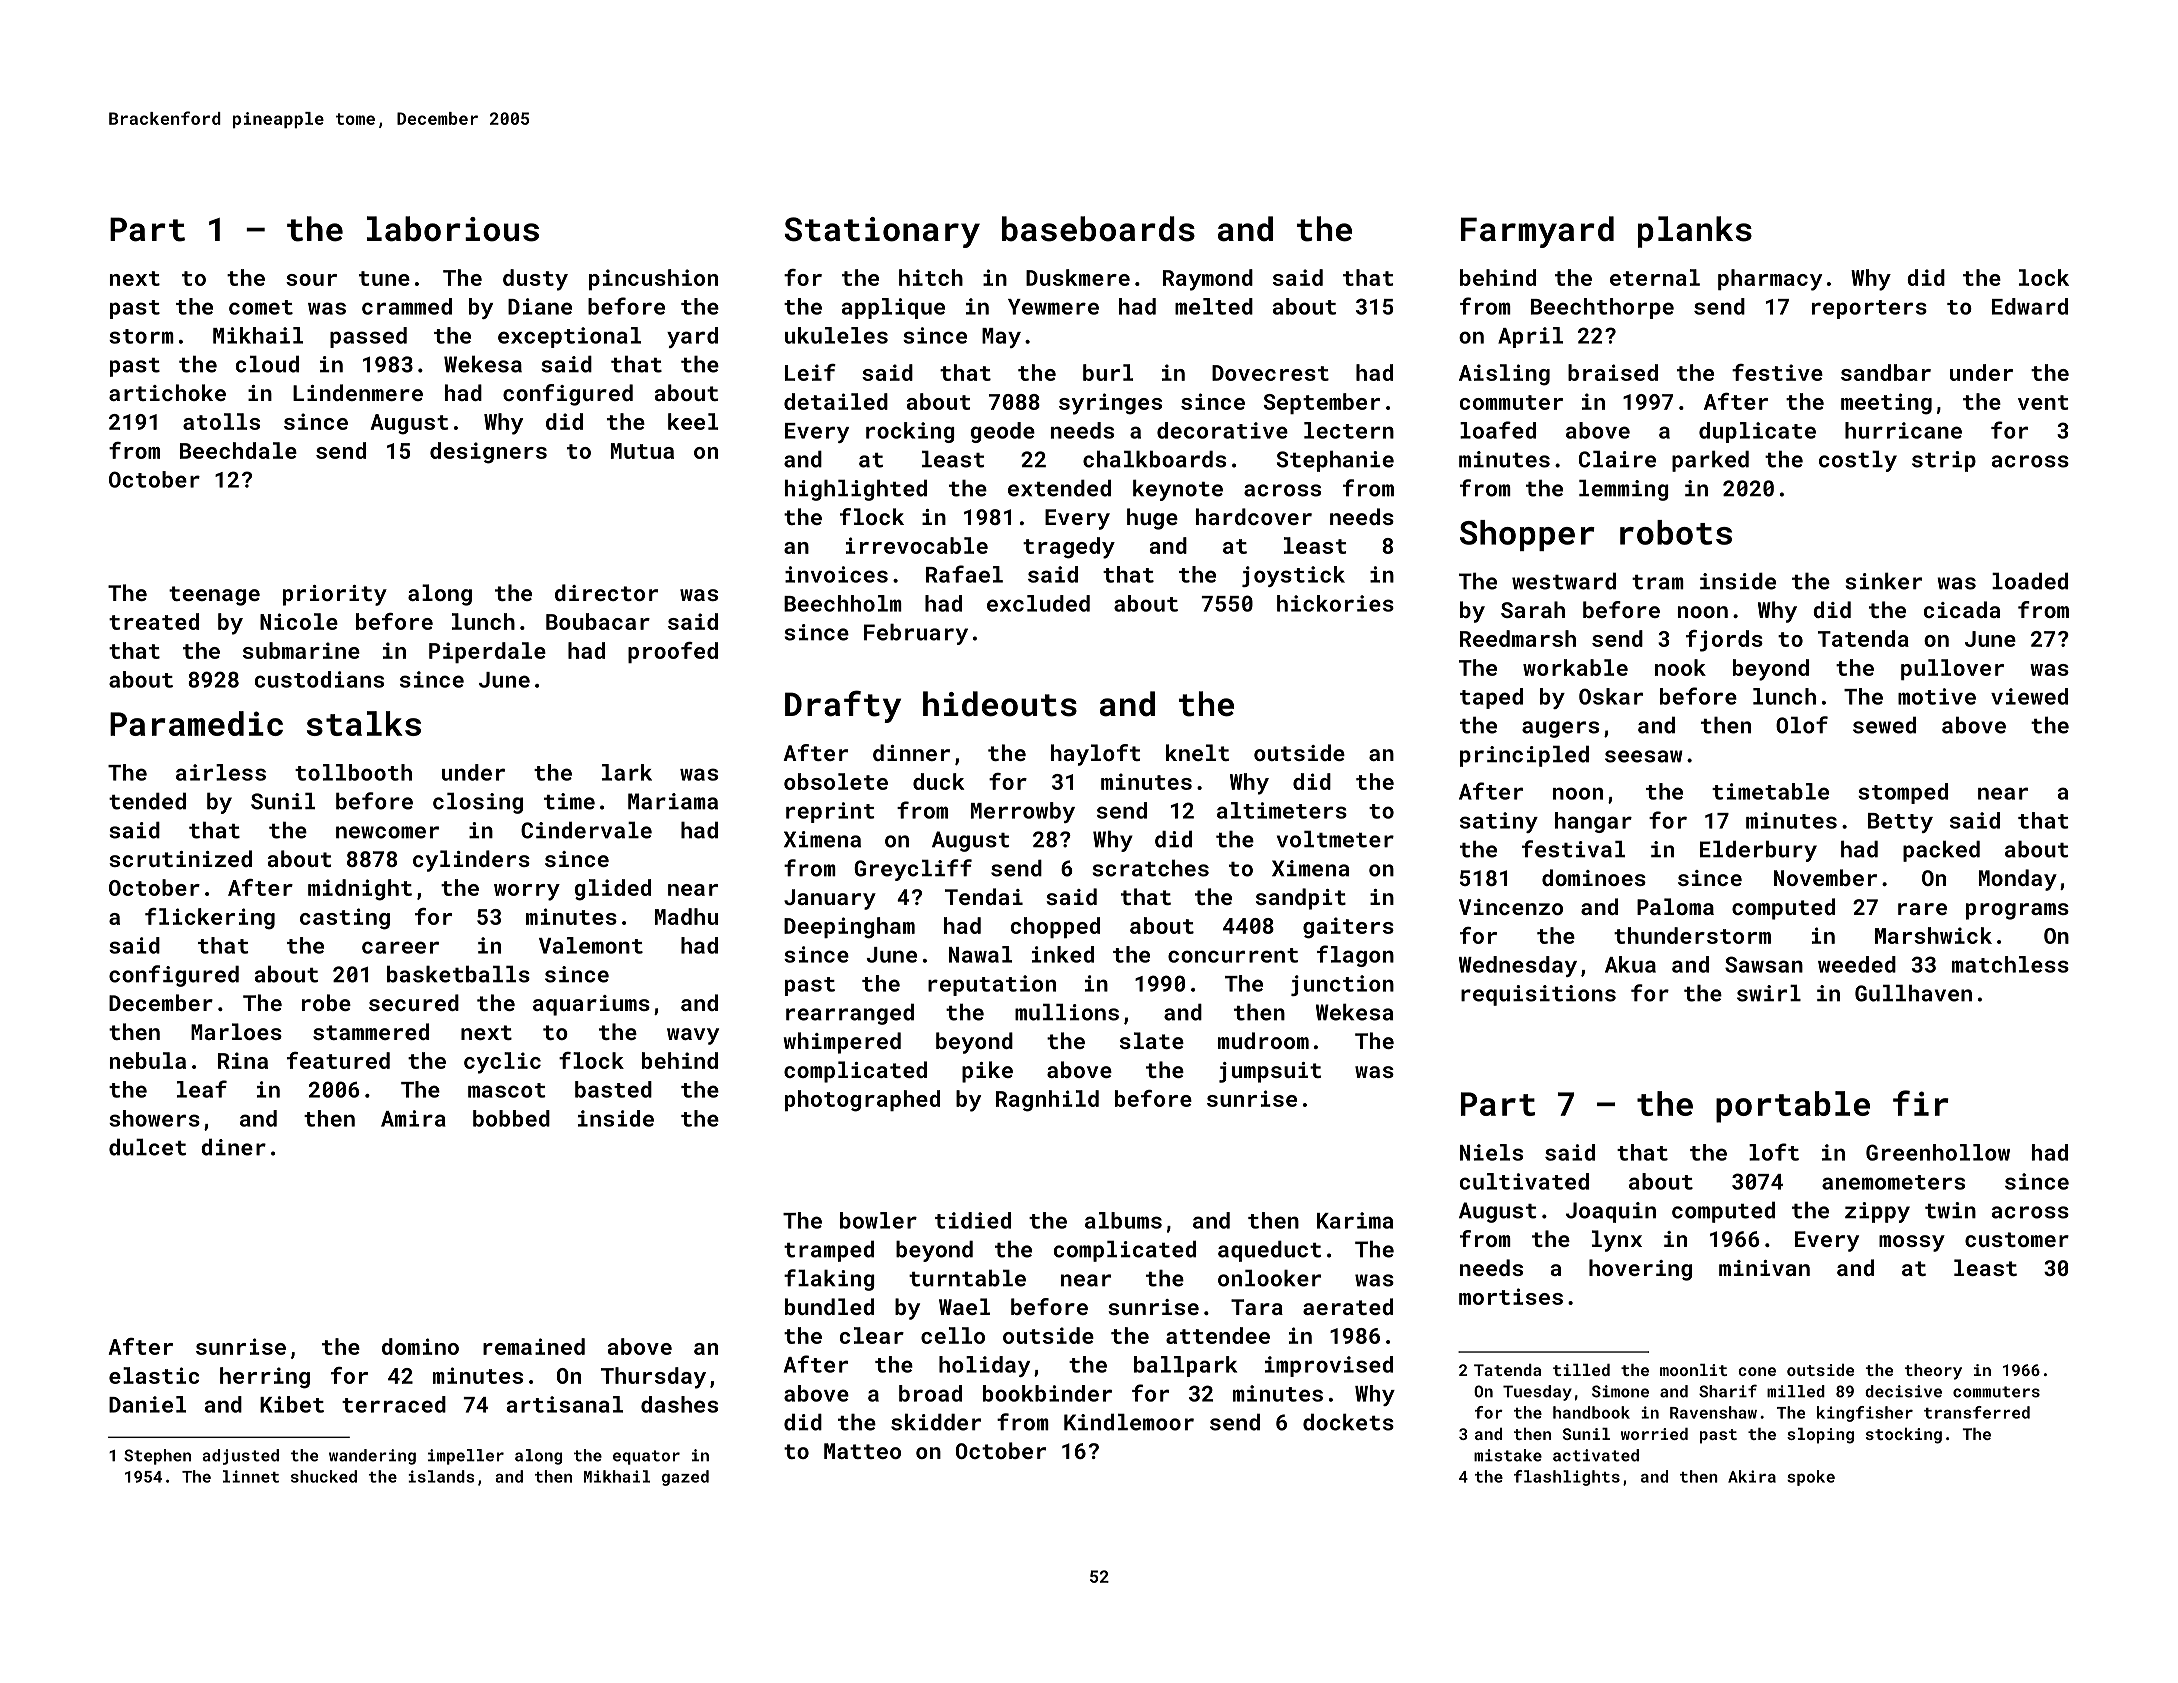 The height and width of the image is (1683, 2178). I want to click on reporters, so click(1869, 309).
